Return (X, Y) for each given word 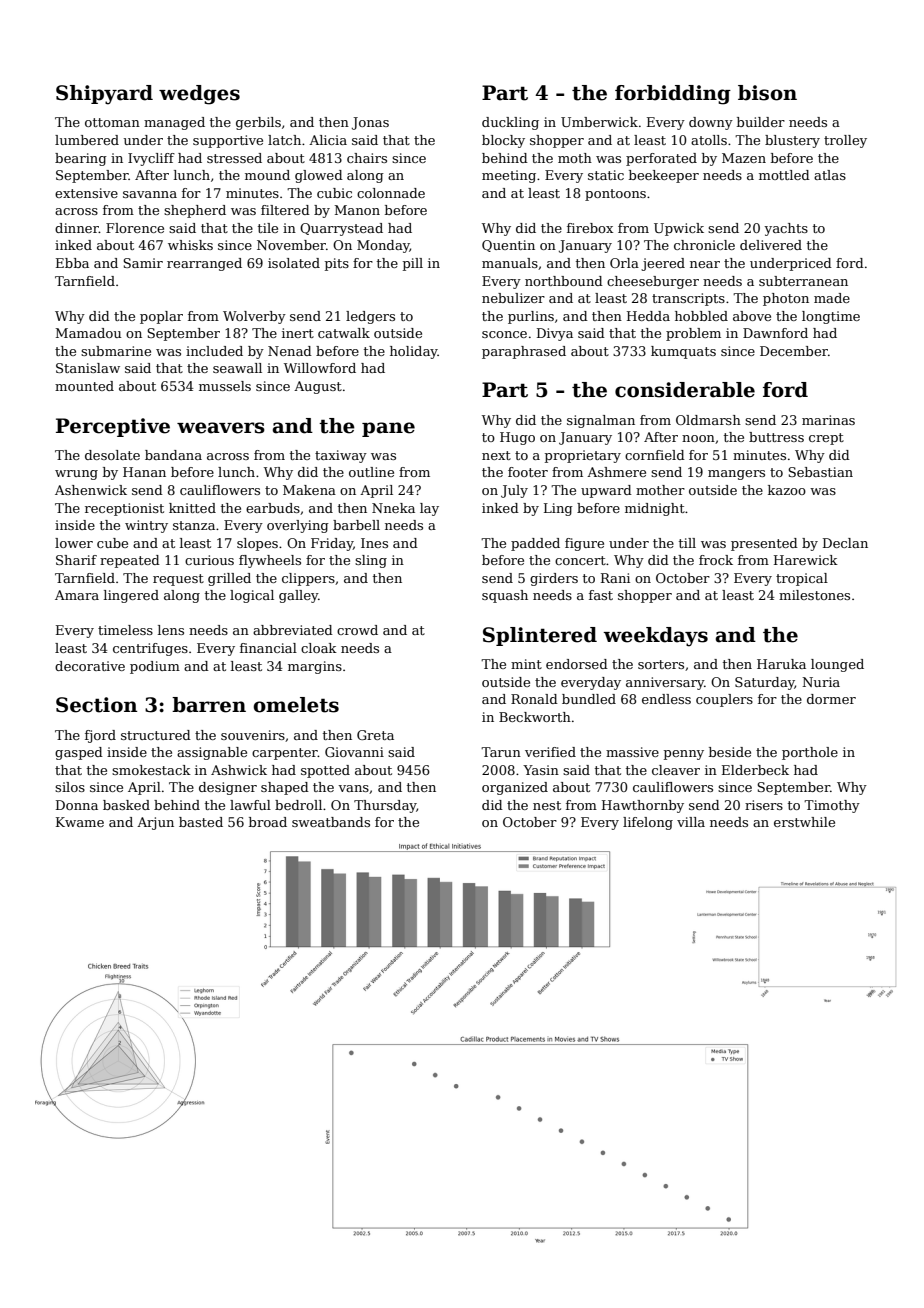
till (687, 543)
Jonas (370, 123)
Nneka (393, 508)
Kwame (80, 822)
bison (767, 93)
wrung (76, 475)
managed (174, 123)
